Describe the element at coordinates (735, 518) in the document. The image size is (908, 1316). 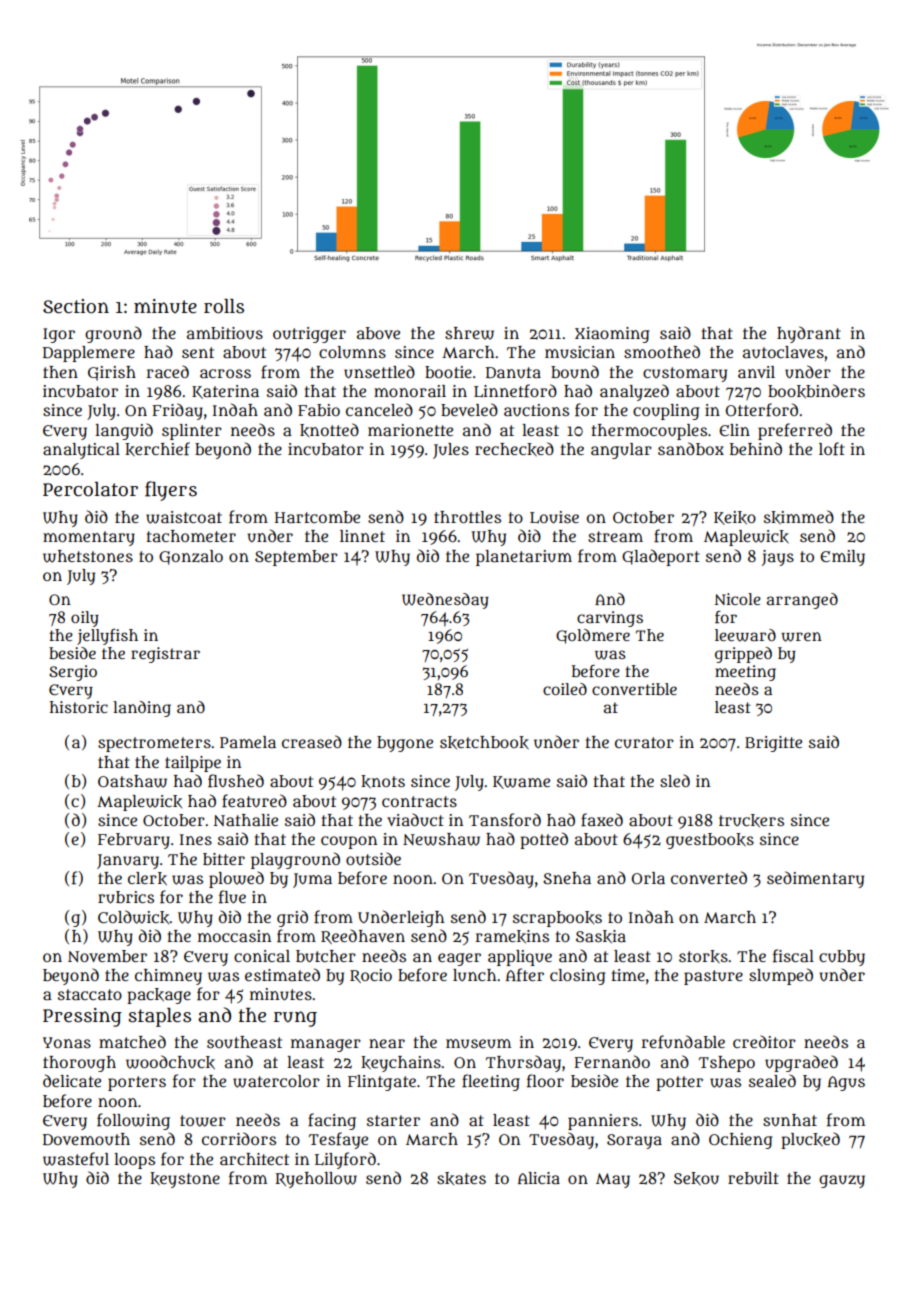
I see `Keiko` at that location.
